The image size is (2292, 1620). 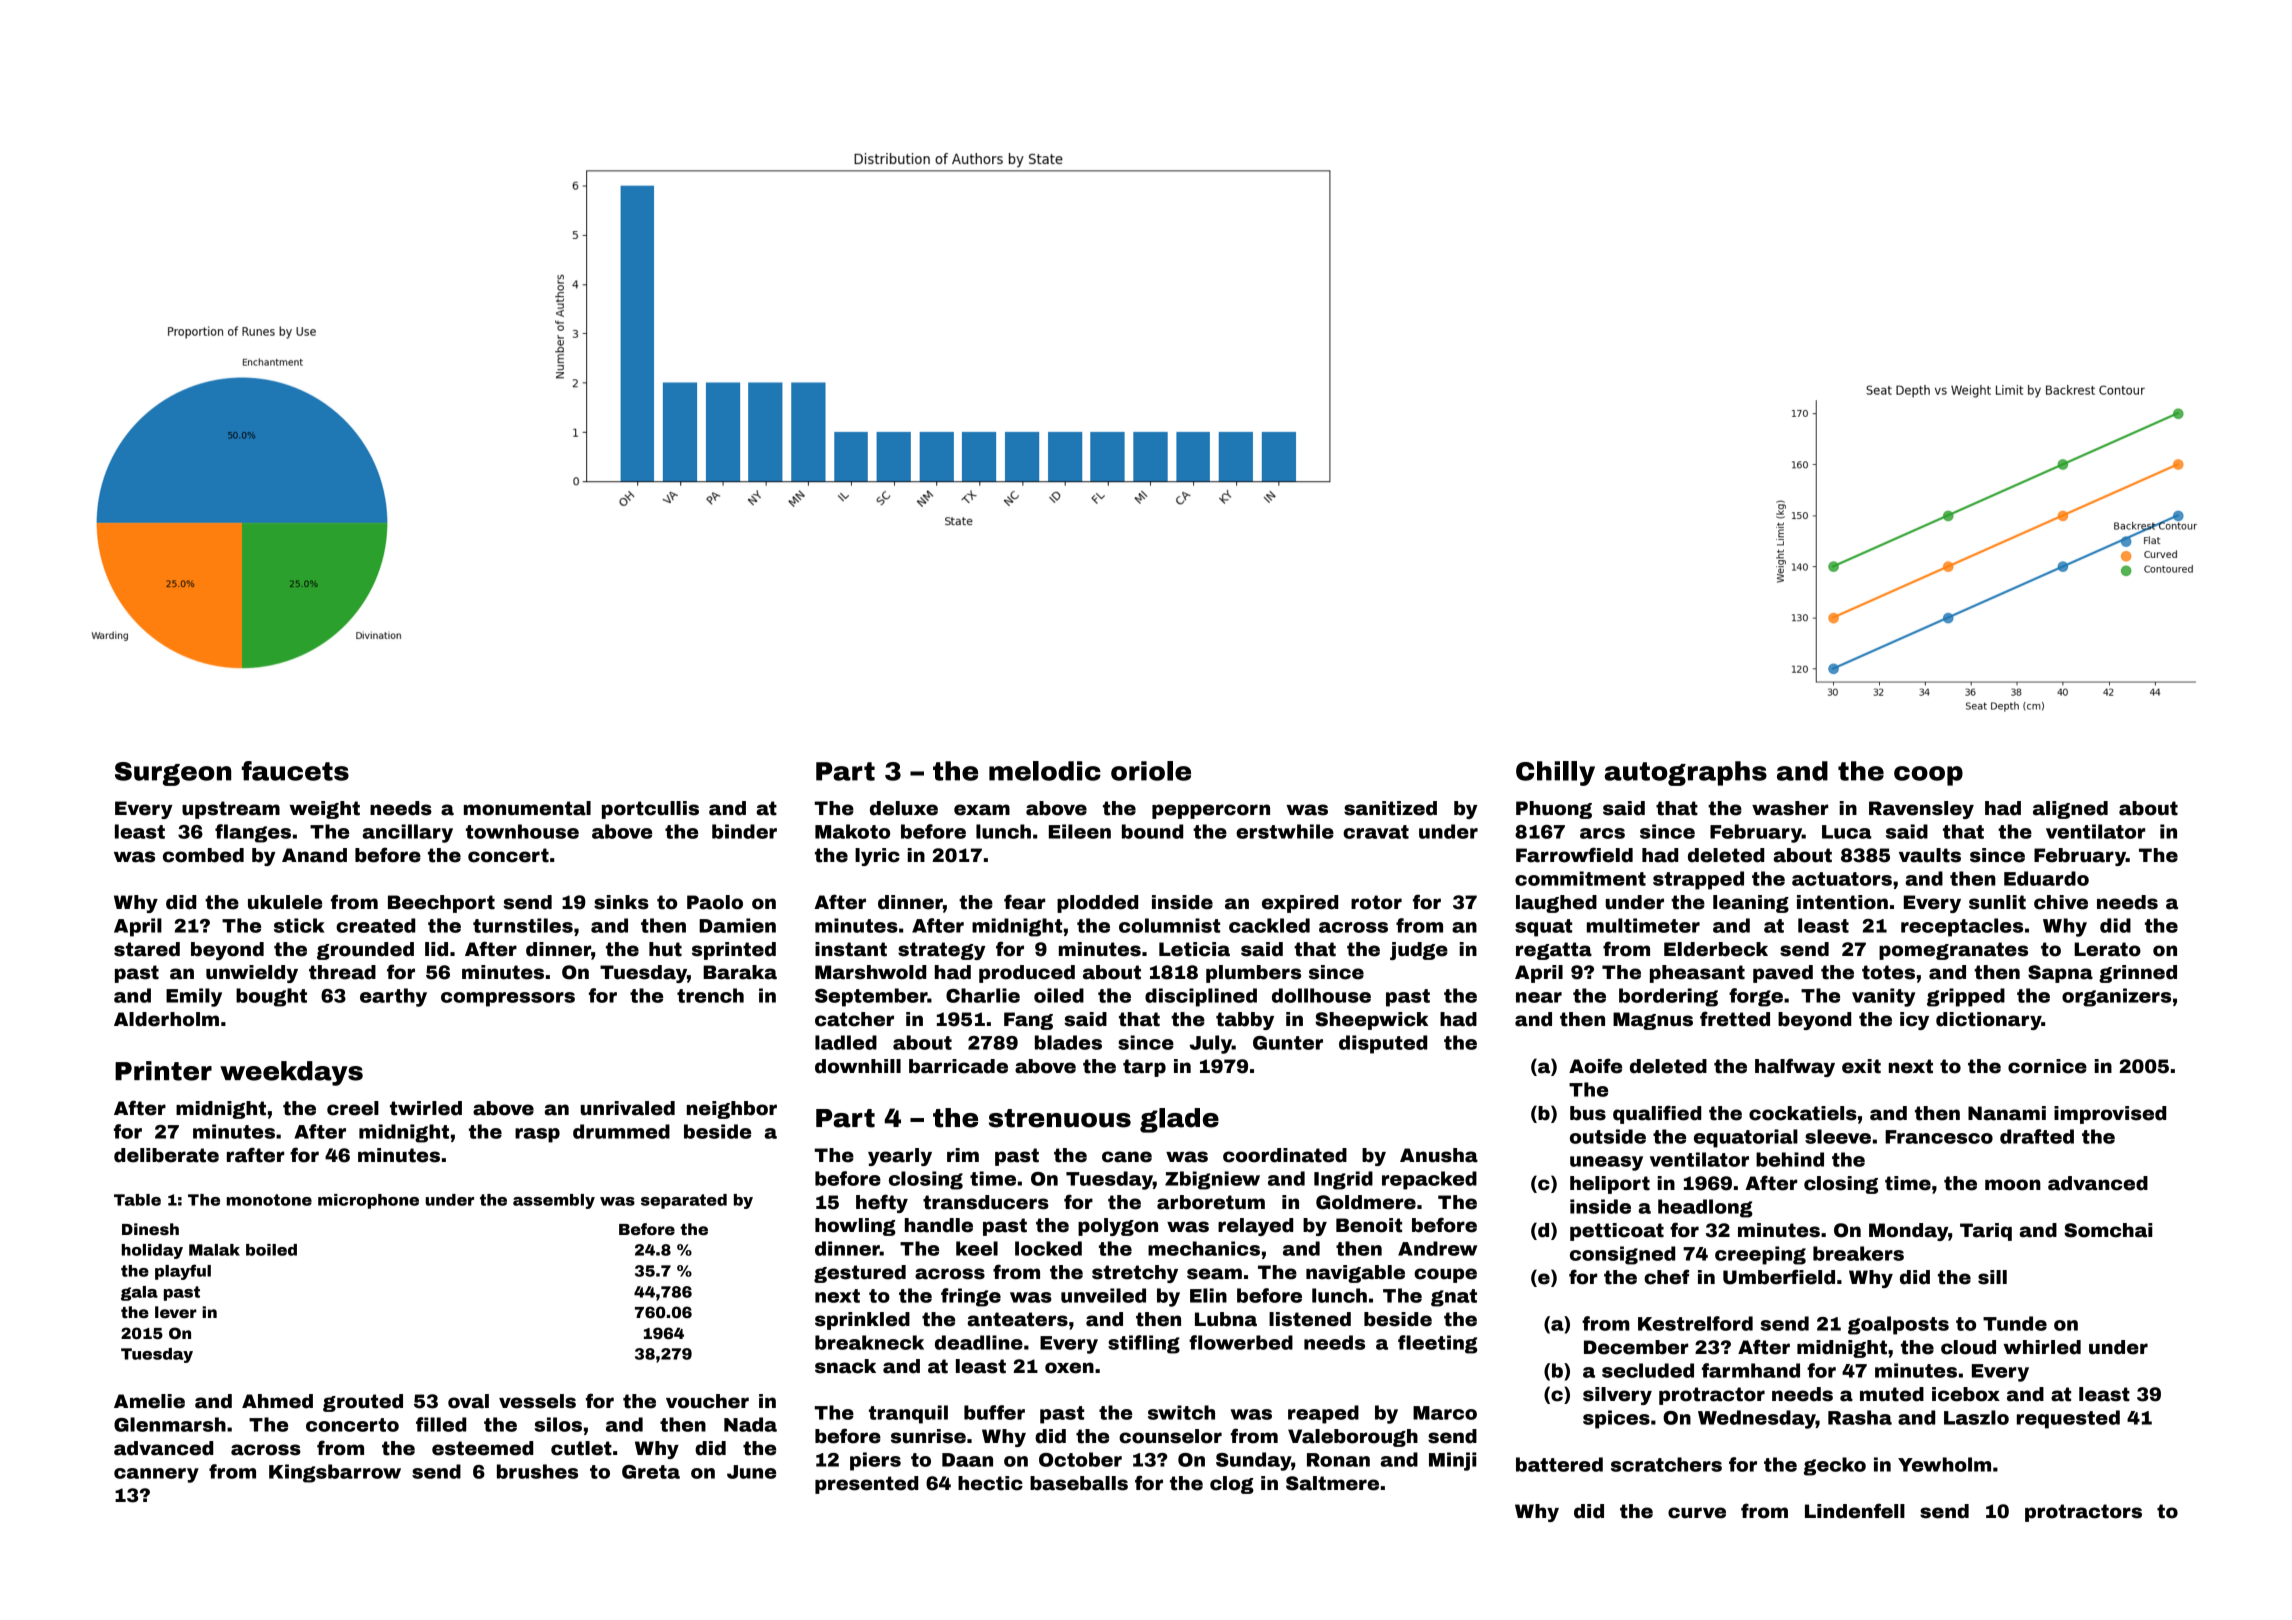 I want to click on faucets, so click(x=295, y=771).
